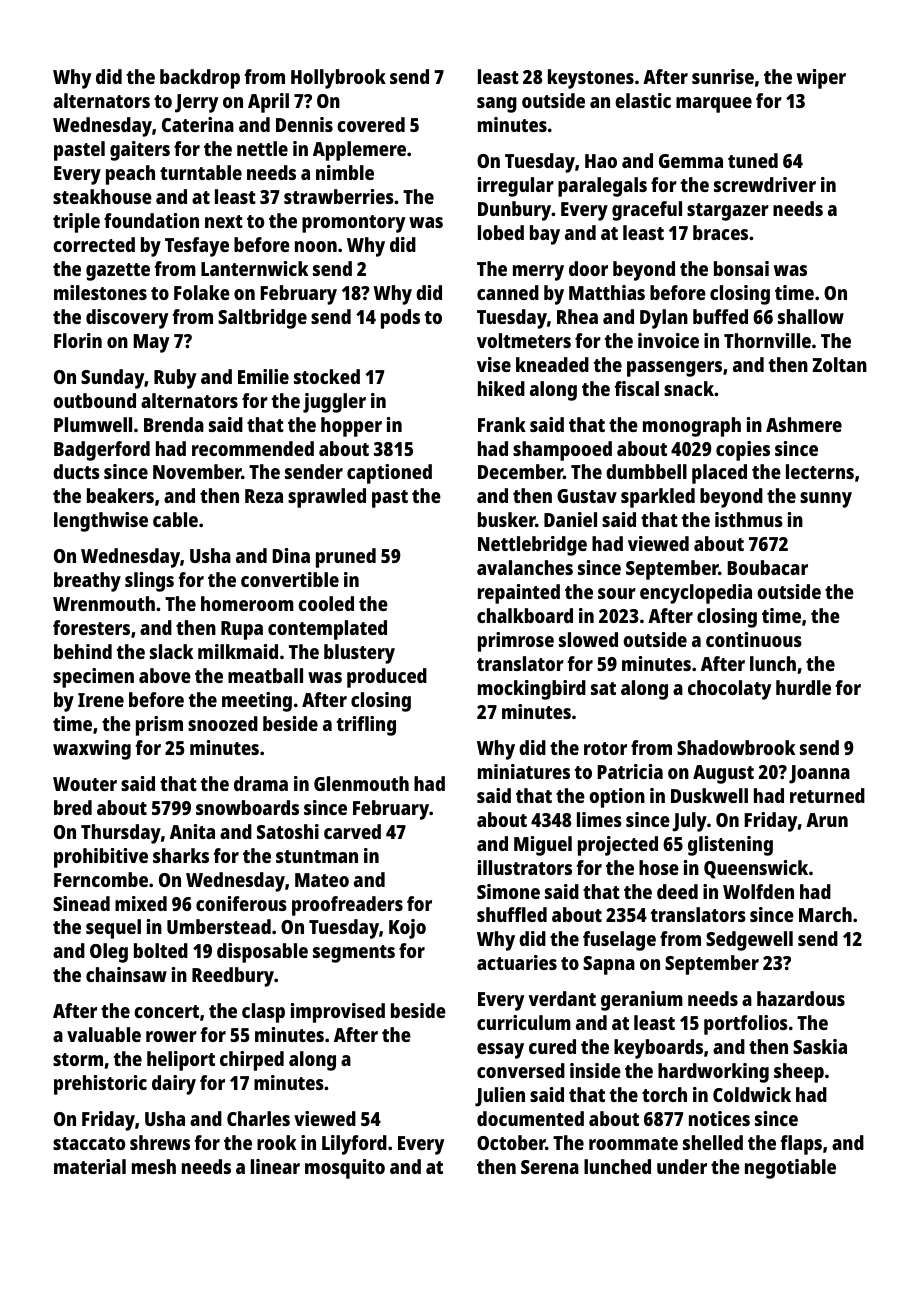 This document has width=924, height=1314. I want to click on waxwing, so click(92, 750).
